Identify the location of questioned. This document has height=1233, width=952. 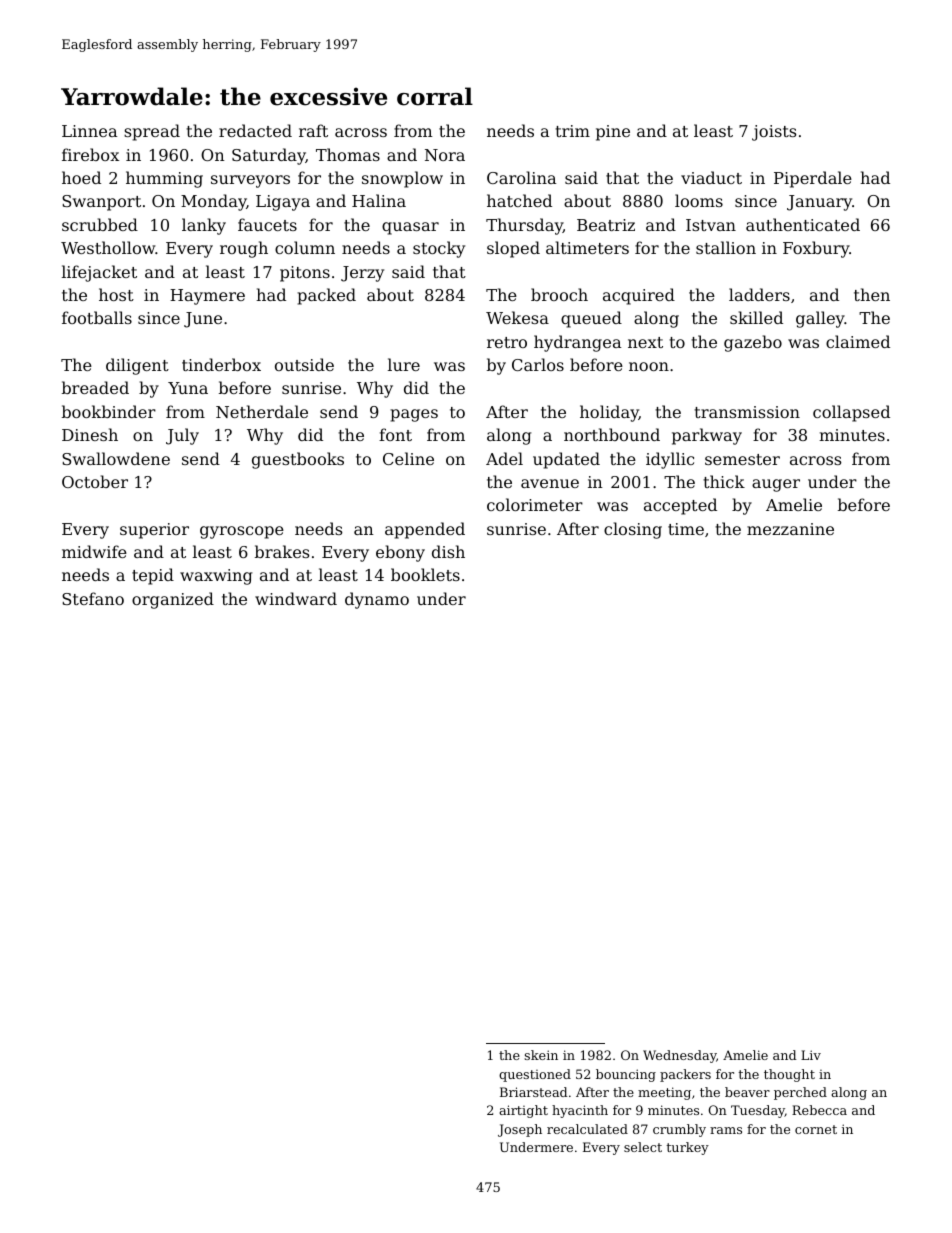
(535, 1075).
